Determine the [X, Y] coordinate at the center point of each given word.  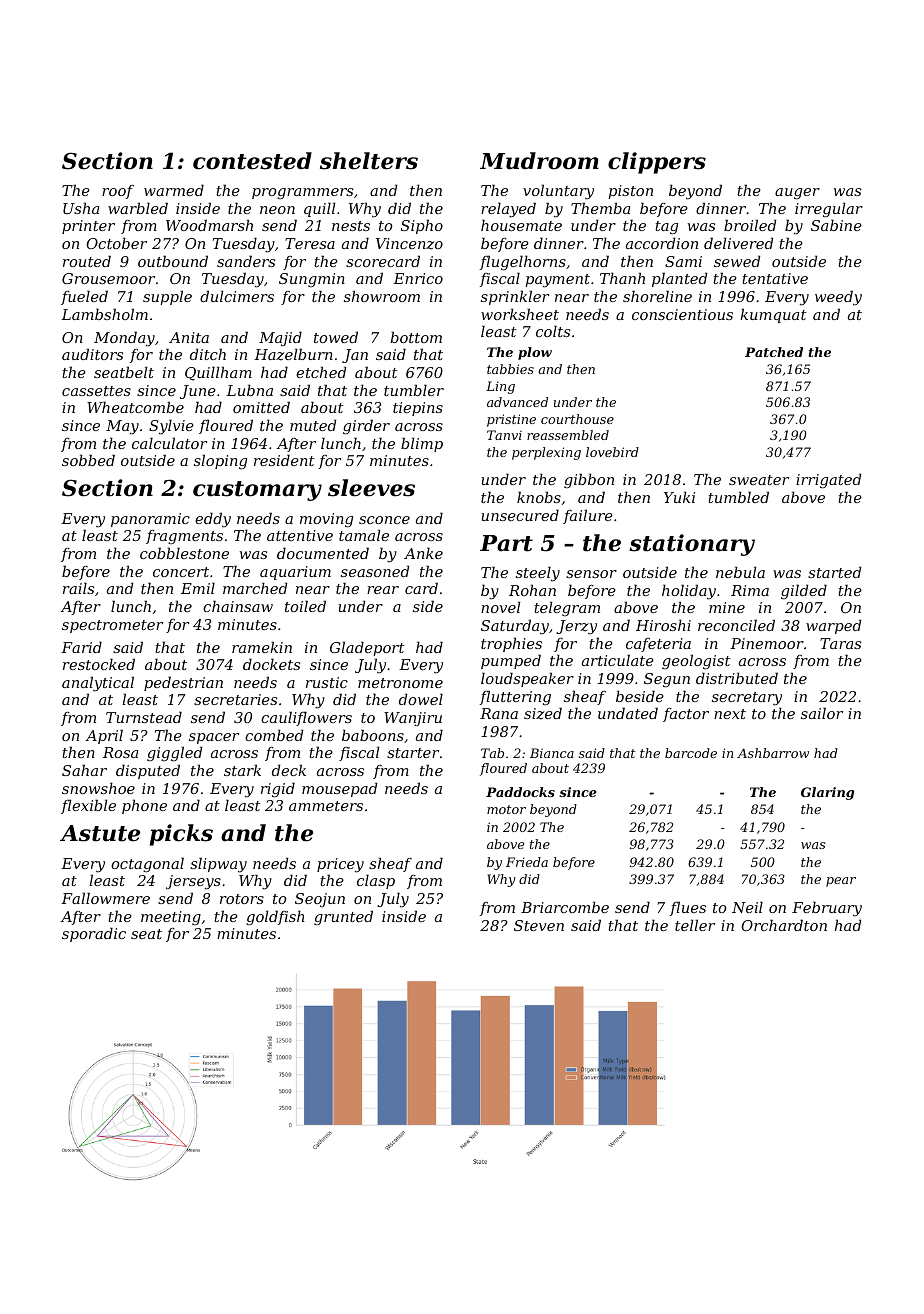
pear [841, 882]
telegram [567, 609]
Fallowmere [105, 898]
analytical [98, 684]
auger [797, 194]
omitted [261, 407]
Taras [840, 643]
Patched [774, 352]
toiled [305, 606]
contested [252, 161]
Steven [539, 925]
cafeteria [658, 645]
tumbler [414, 390]
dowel [421, 699]
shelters [369, 161]
